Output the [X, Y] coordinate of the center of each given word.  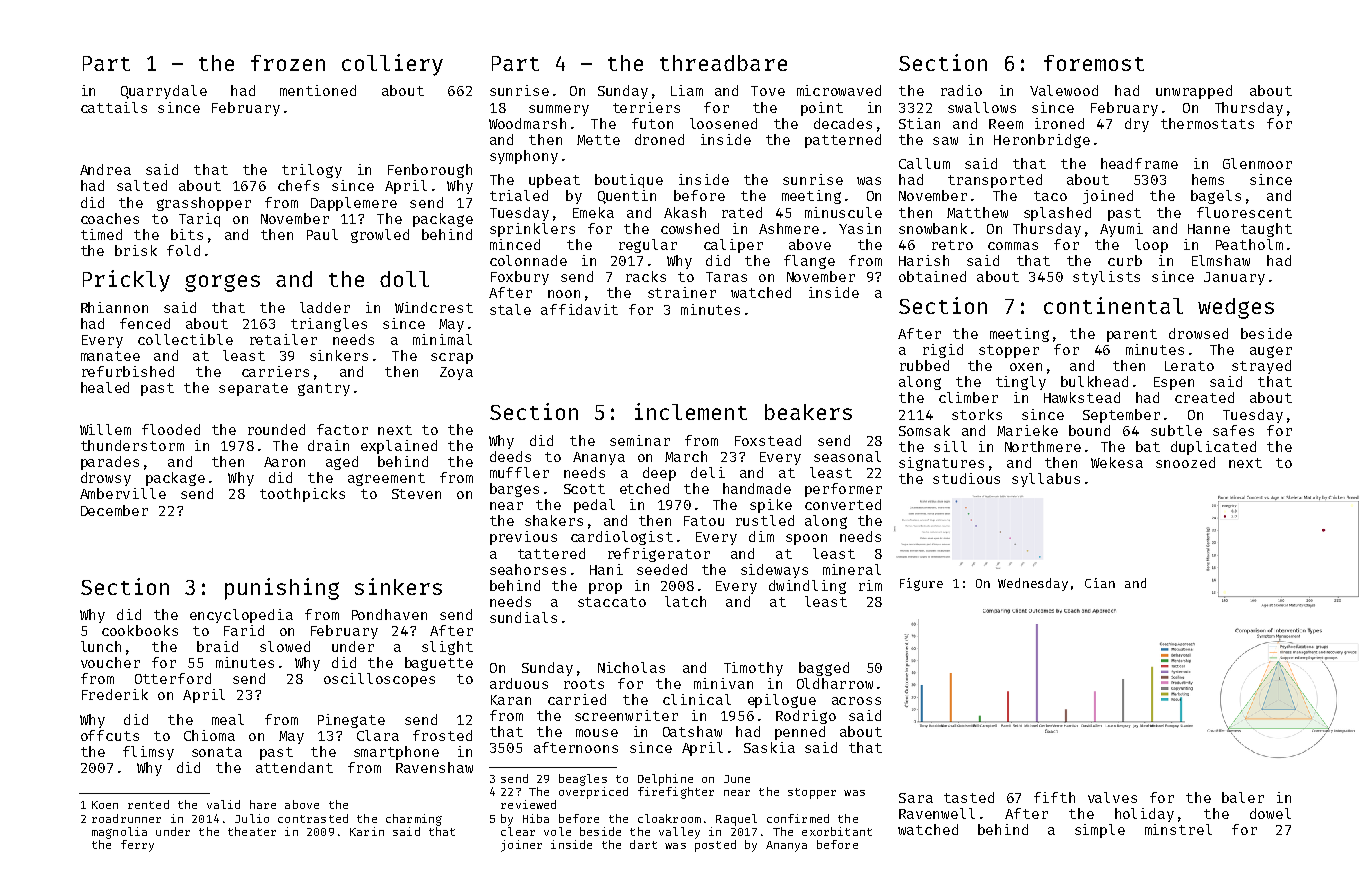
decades [843, 123]
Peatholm [1249, 244]
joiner [521, 846]
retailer [283, 339]
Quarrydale [164, 92]
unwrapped [1194, 92]
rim [870, 585]
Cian [1100, 583]
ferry [137, 846]
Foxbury [520, 278]
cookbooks [140, 630]
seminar [640, 440]
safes [1233, 430]
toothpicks [302, 495]
